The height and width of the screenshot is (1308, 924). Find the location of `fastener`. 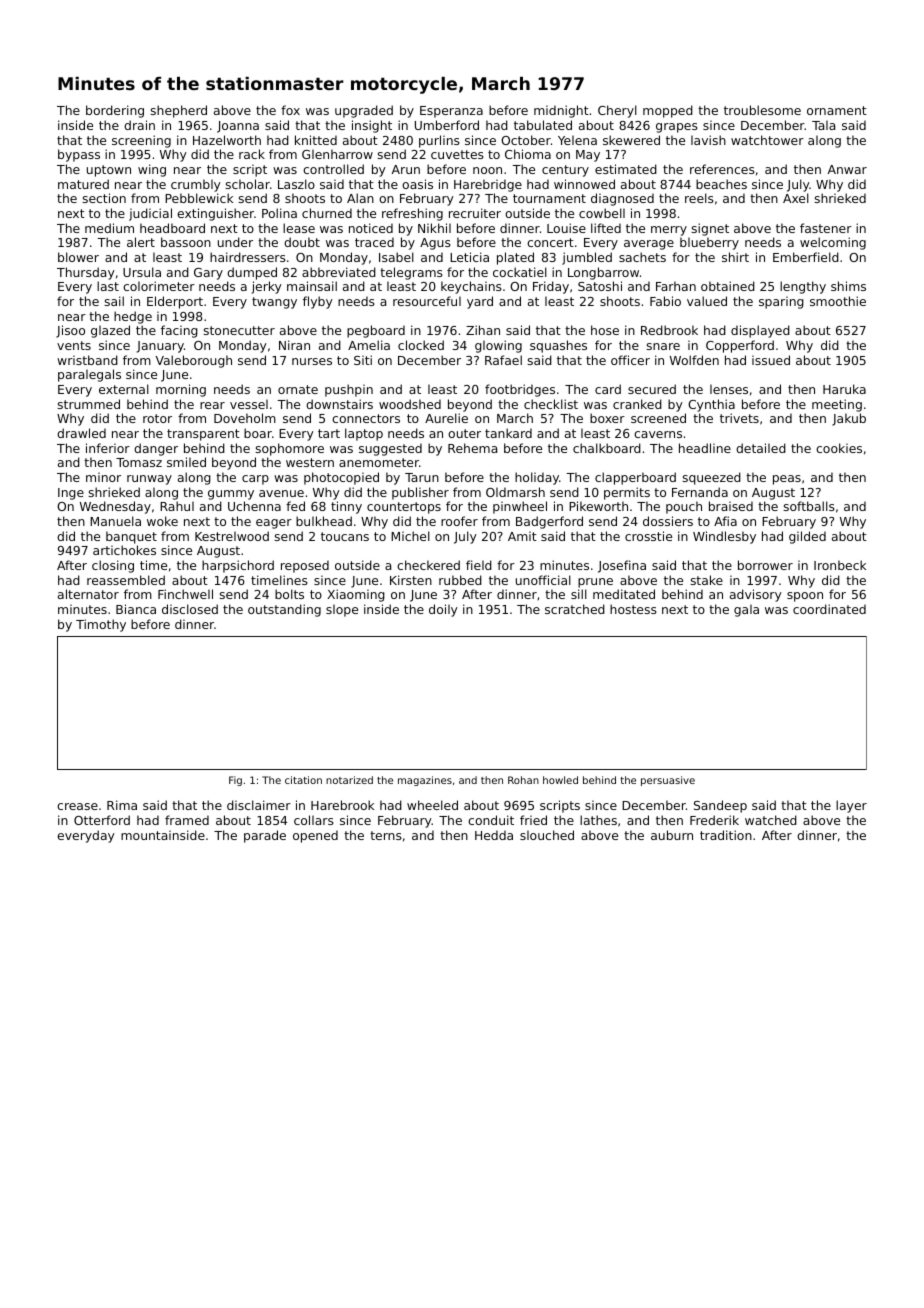

fastener is located at coordinates (826, 228).
